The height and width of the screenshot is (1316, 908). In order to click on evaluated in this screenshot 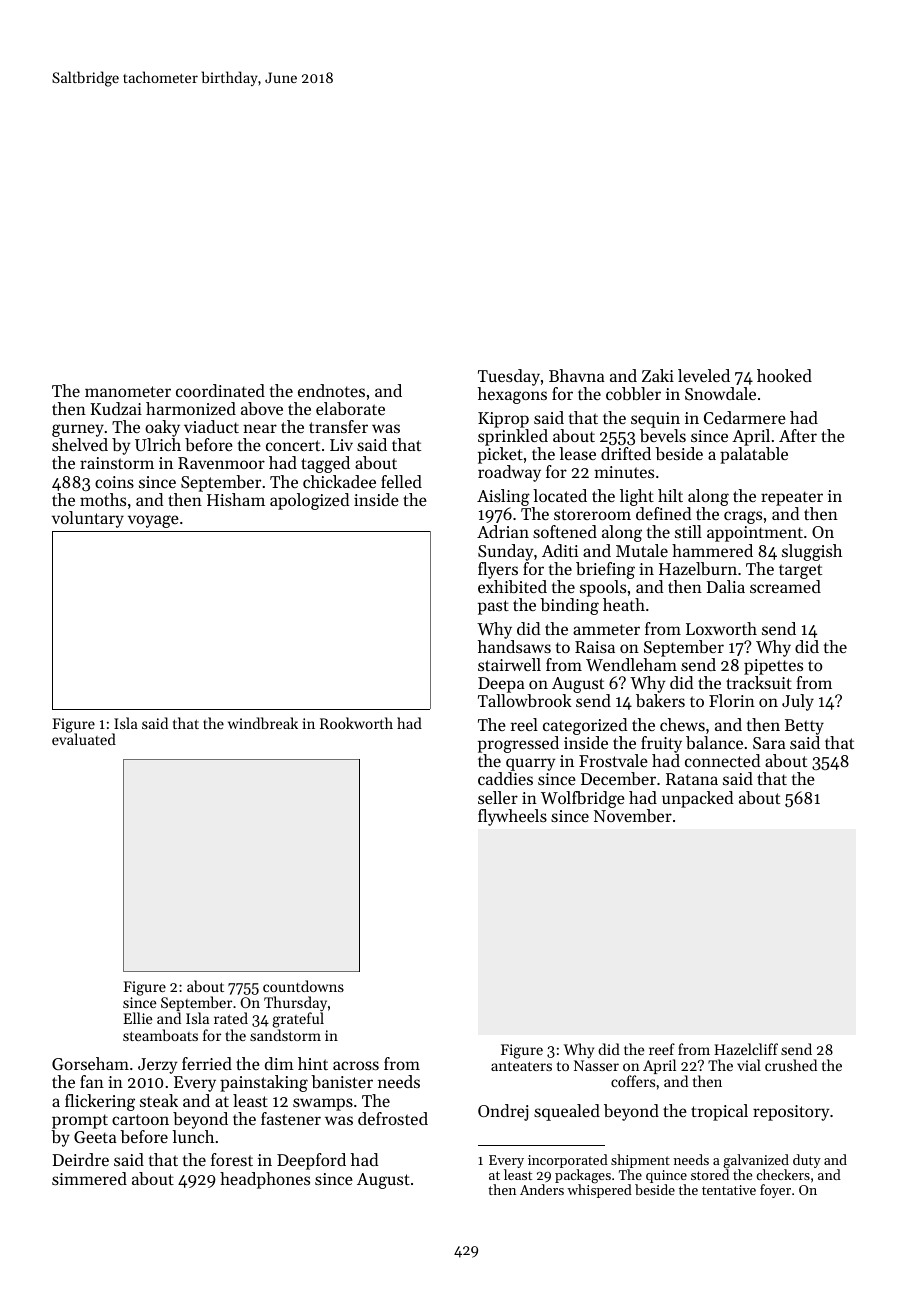, I will do `click(84, 739)`.
